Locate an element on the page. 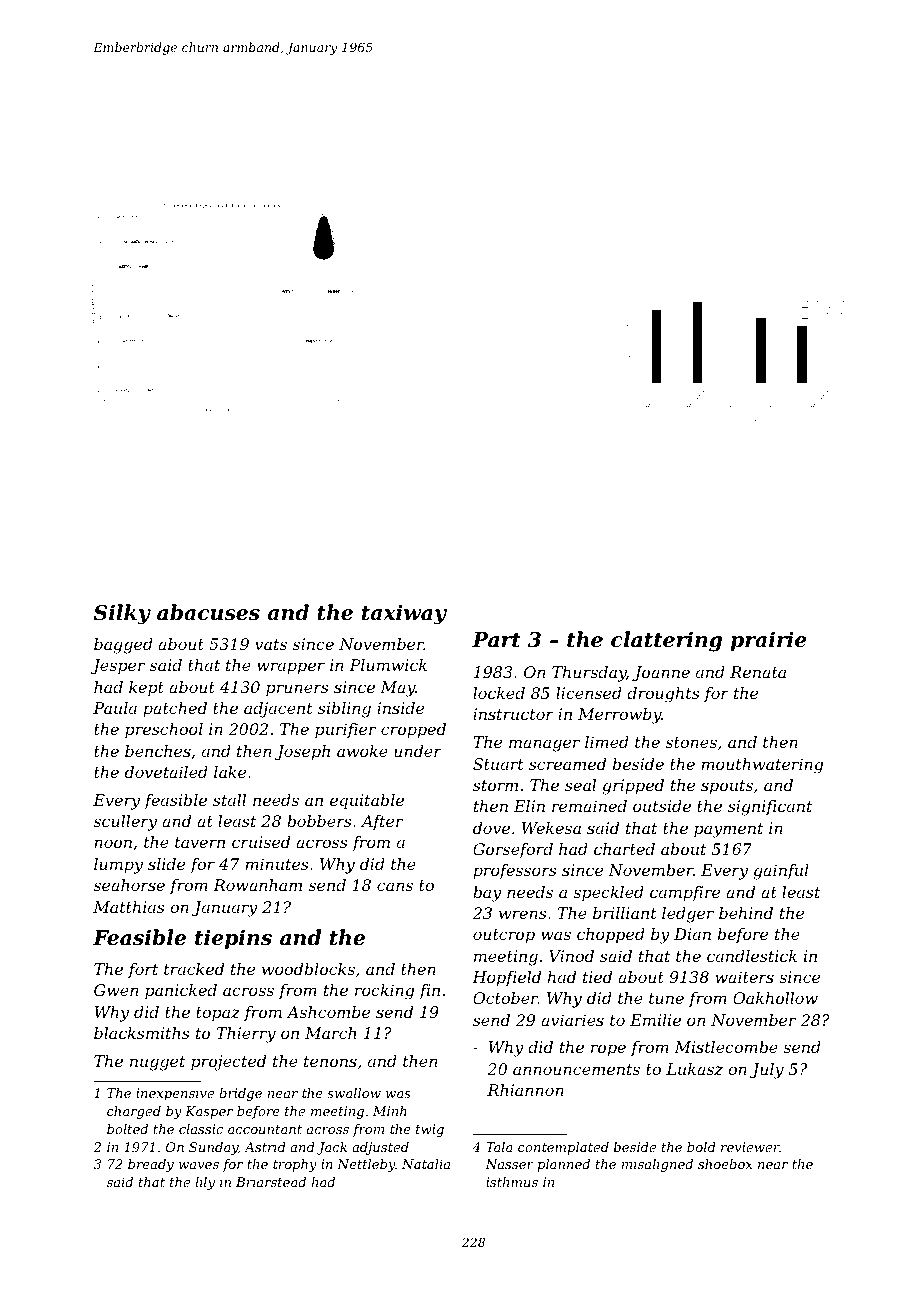 The width and height of the page is (924, 1308). mouthwatering is located at coordinates (762, 766).
